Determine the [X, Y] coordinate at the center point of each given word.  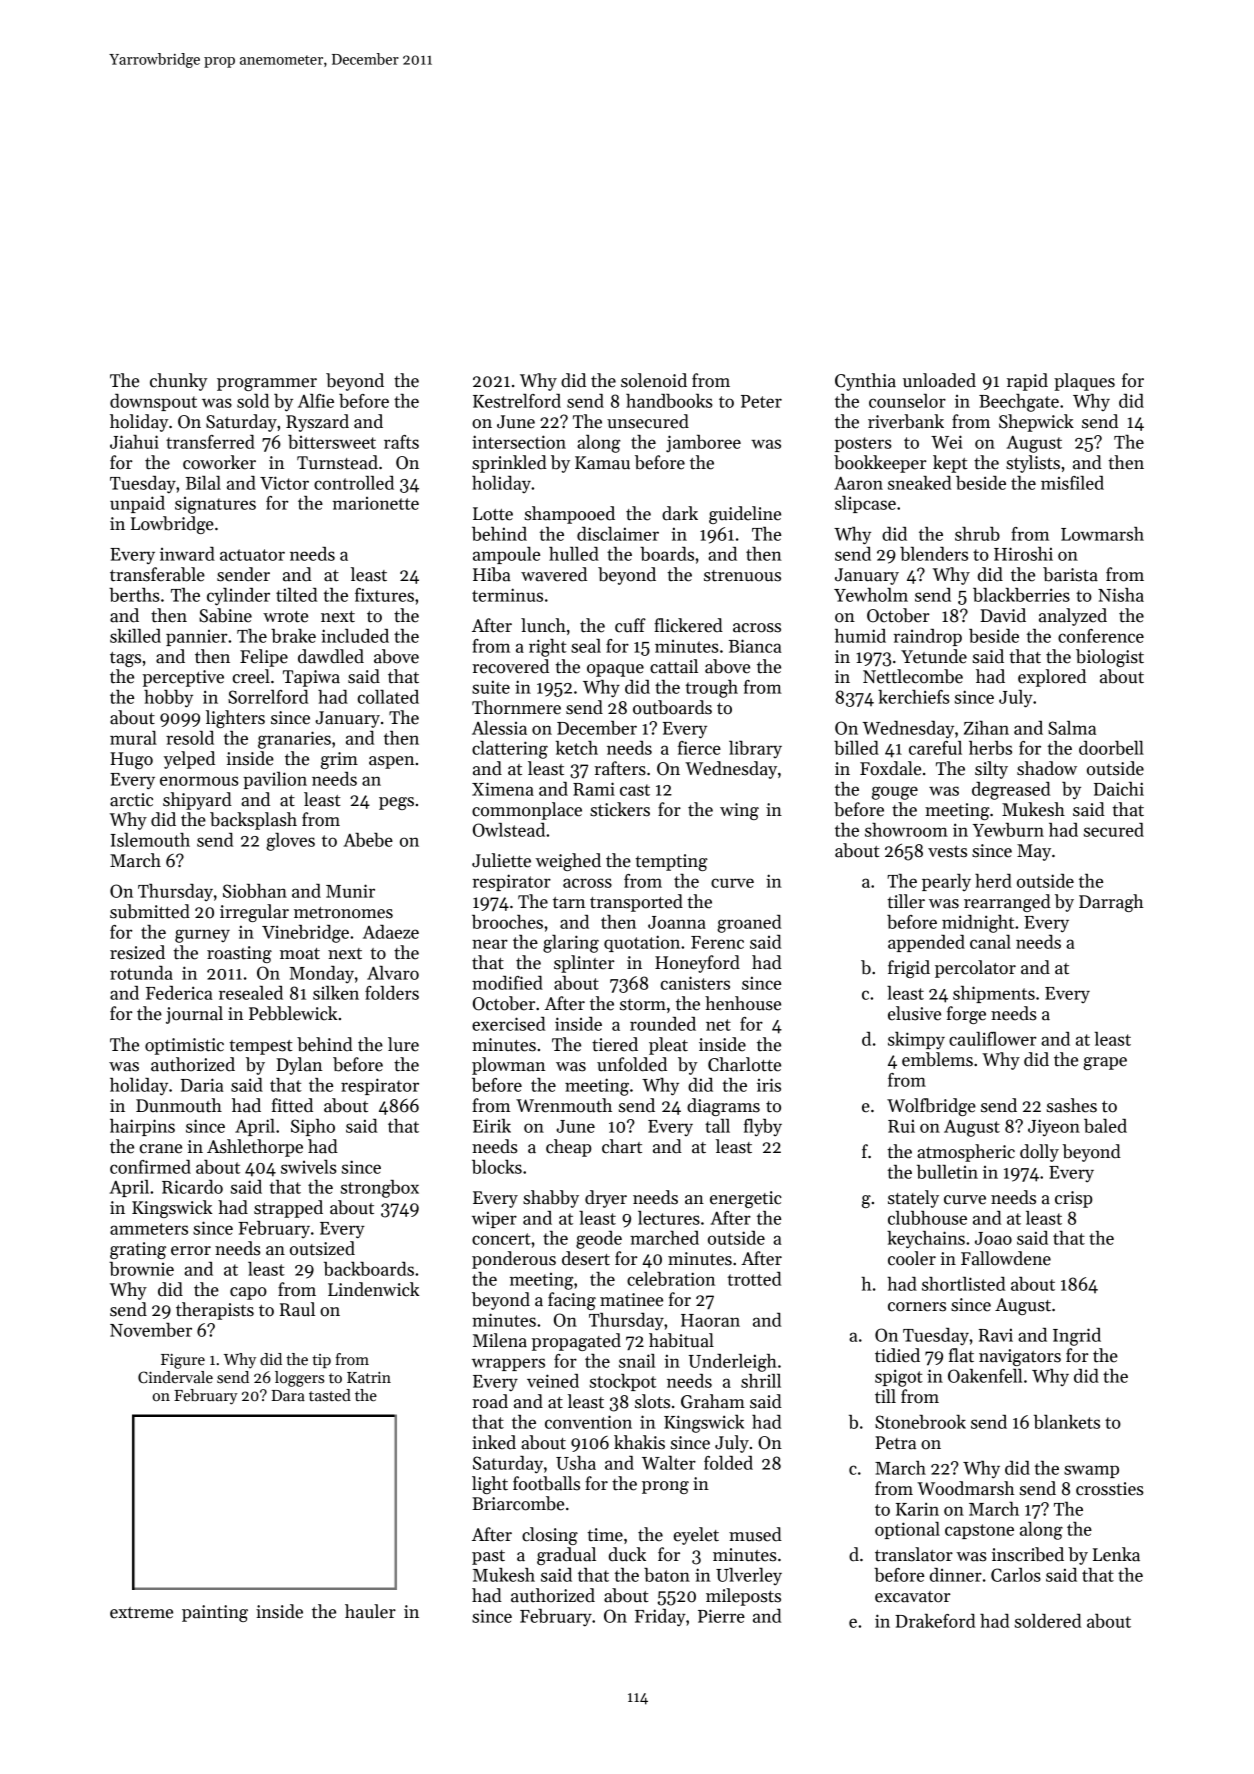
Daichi [1119, 789]
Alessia [499, 728]
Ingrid [1077, 1337]
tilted [296, 595]
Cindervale [175, 1377]
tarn [569, 903]
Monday [321, 974]
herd [993, 881]
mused [755, 1534]
